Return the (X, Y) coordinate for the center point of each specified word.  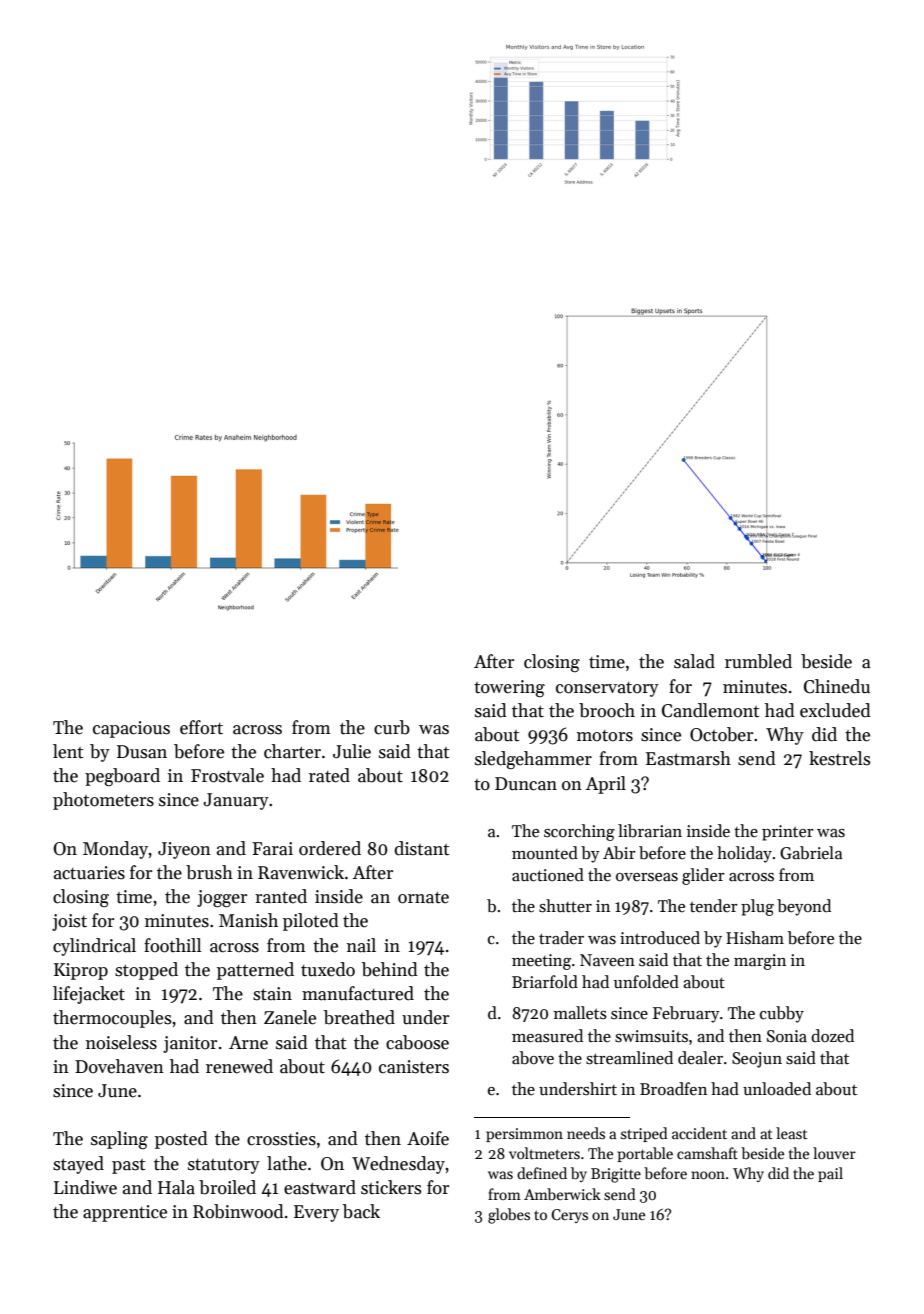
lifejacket (89, 995)
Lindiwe (85, 1187)
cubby (782, 1014)
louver (834, 1153)
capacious (131, 729)
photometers (103, 801)
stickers (391, 1187)
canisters (414, 1067)
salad (694, 661)
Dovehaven (119, 1066)
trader (561, 938)
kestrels (839, 758)
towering (509, 688)
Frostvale (227, 775)
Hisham (755, 938)
